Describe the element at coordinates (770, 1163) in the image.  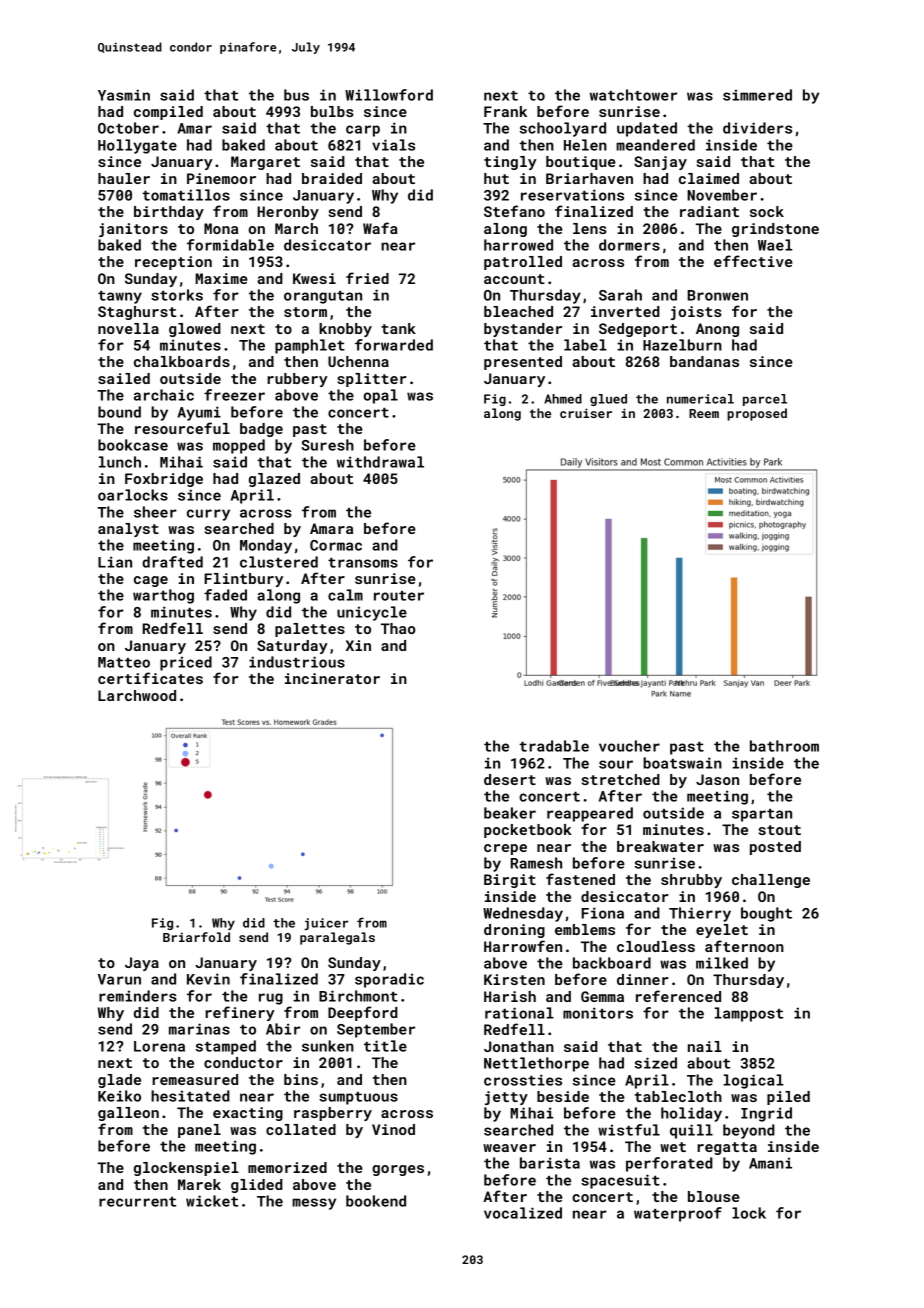
I see `Amani` at that location.
